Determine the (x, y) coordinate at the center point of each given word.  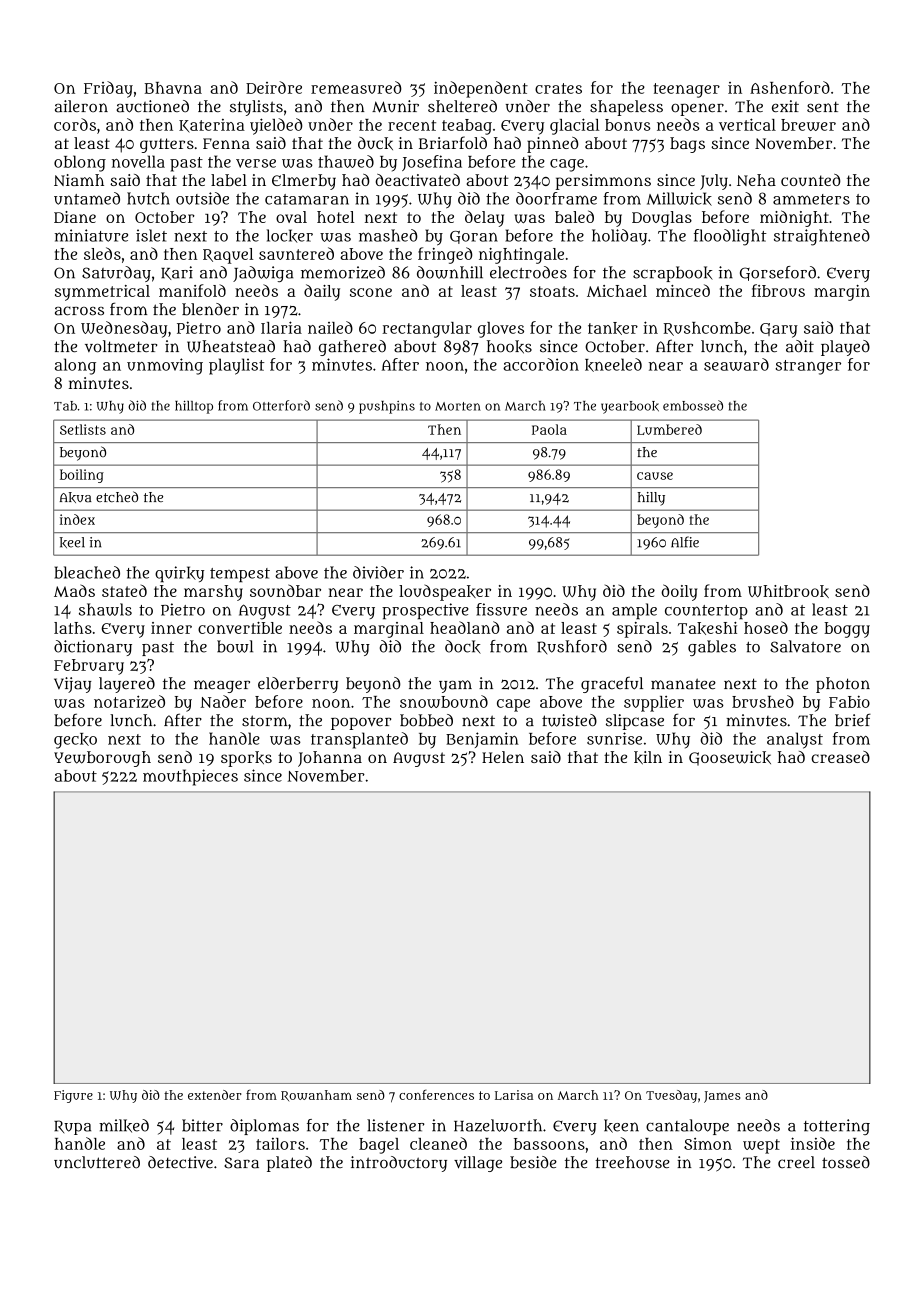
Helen (503, 757)
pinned (553, 145)
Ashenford (790, 87)
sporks (246, 759)
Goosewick (730, 758)
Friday (108, 89)
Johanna (330, 759)
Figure (73, 1096)
